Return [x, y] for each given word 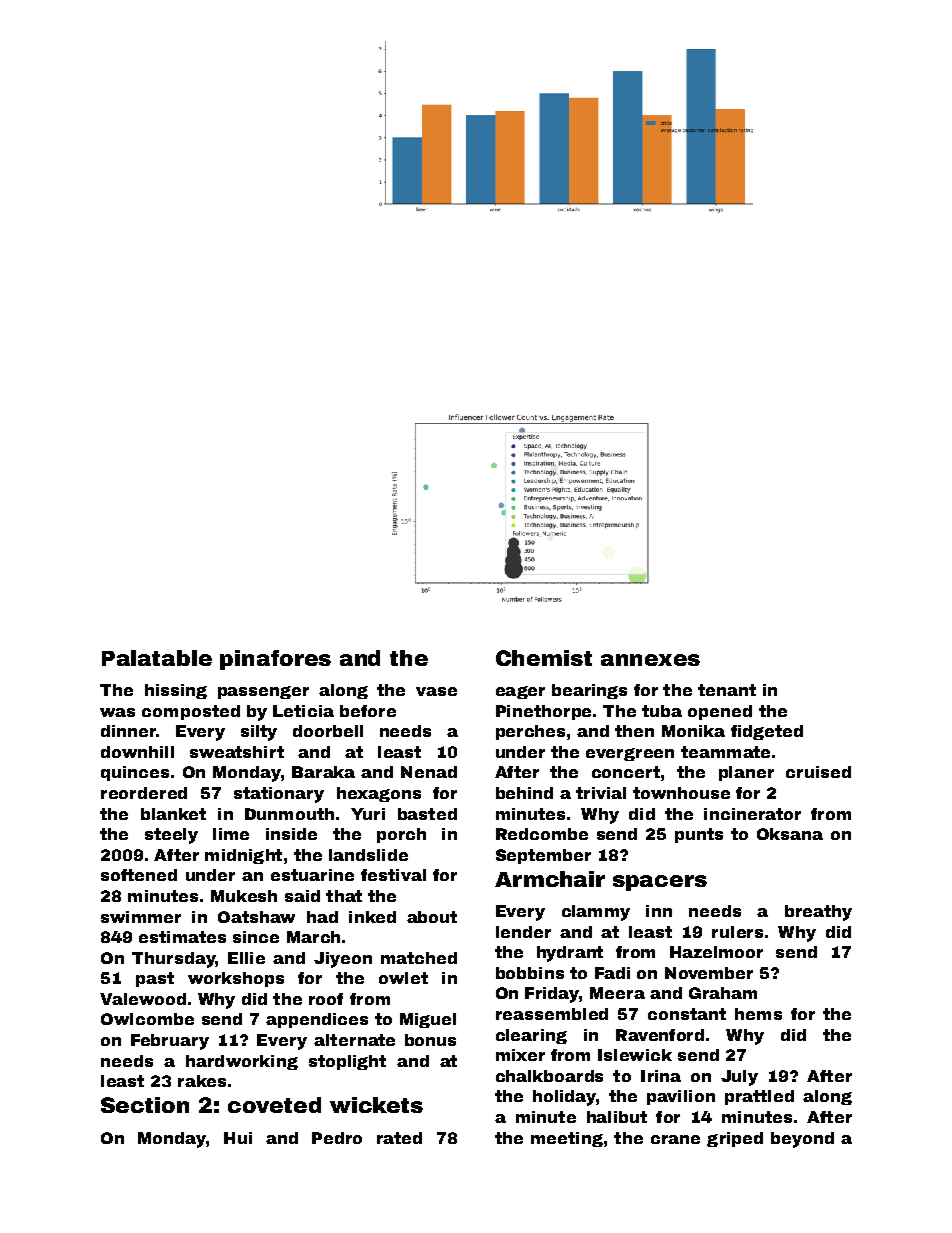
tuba [662, 711]
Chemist [544, 658]
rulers [737, 932]
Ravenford [660, 1035]
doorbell [328, 731]
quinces [135, 773]
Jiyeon [343, 960]
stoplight [347, 1062]
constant [687, 1014]
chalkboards [549, 1076]
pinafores [275, 660]
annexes [650, 660]
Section [145, 1105]
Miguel [428, 1020]
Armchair [550, 879]
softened [139, 875]
